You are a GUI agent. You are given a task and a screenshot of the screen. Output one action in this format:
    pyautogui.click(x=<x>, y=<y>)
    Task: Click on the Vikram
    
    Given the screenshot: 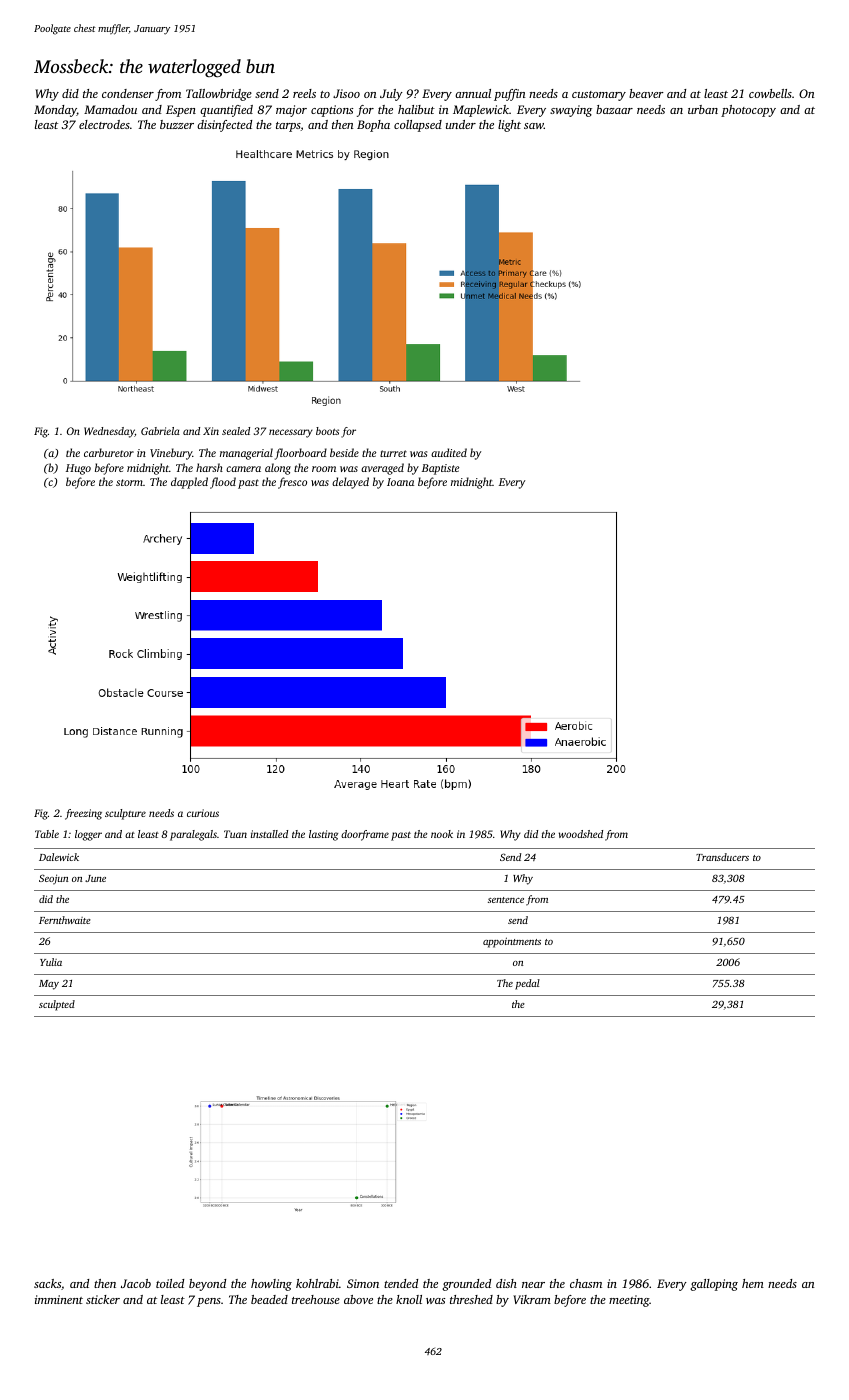 What is the action you would take?
    pyautogui.click(x=532, y=1299)
